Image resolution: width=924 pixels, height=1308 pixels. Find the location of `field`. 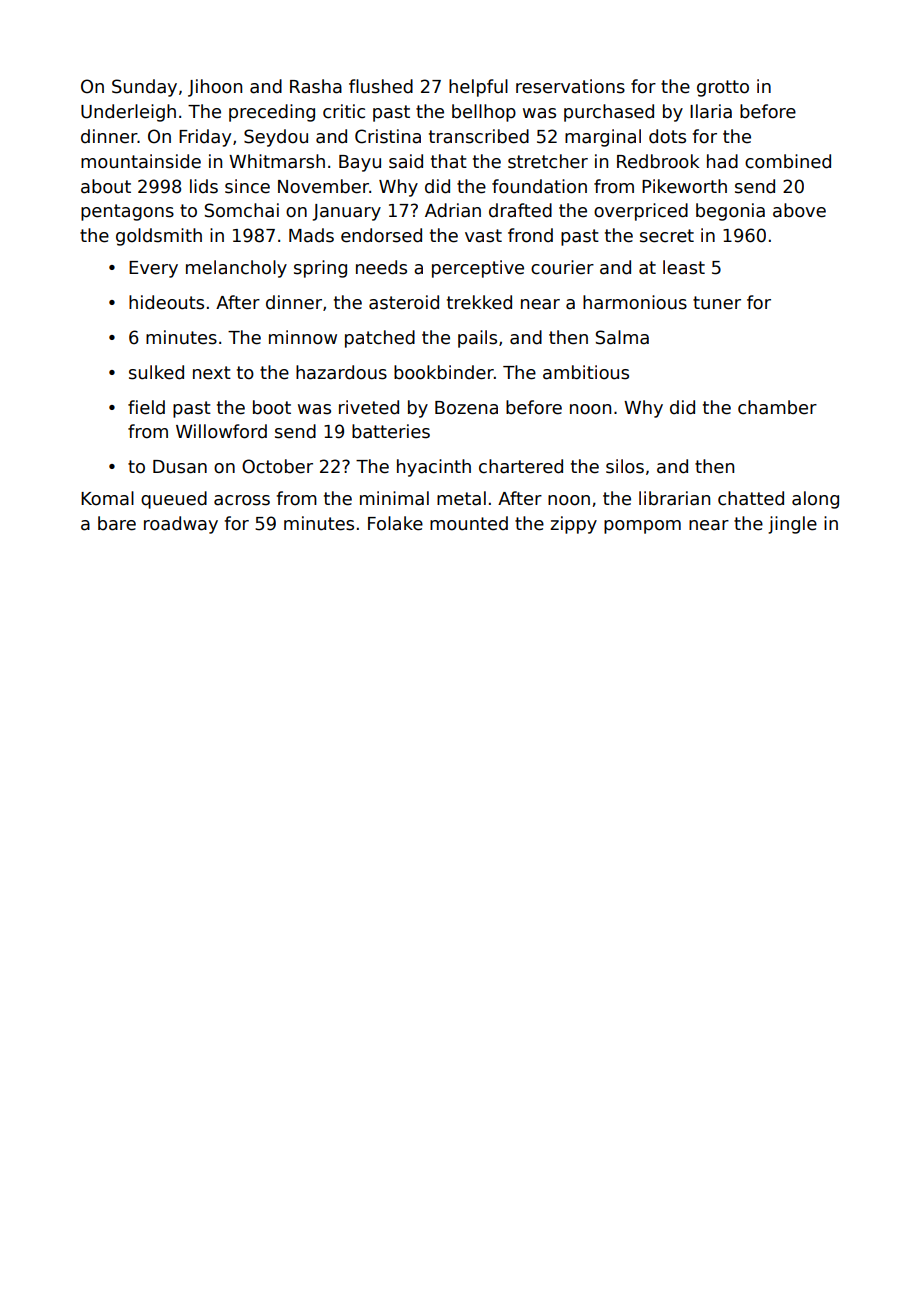

field is located at coordinates (146, 407).
